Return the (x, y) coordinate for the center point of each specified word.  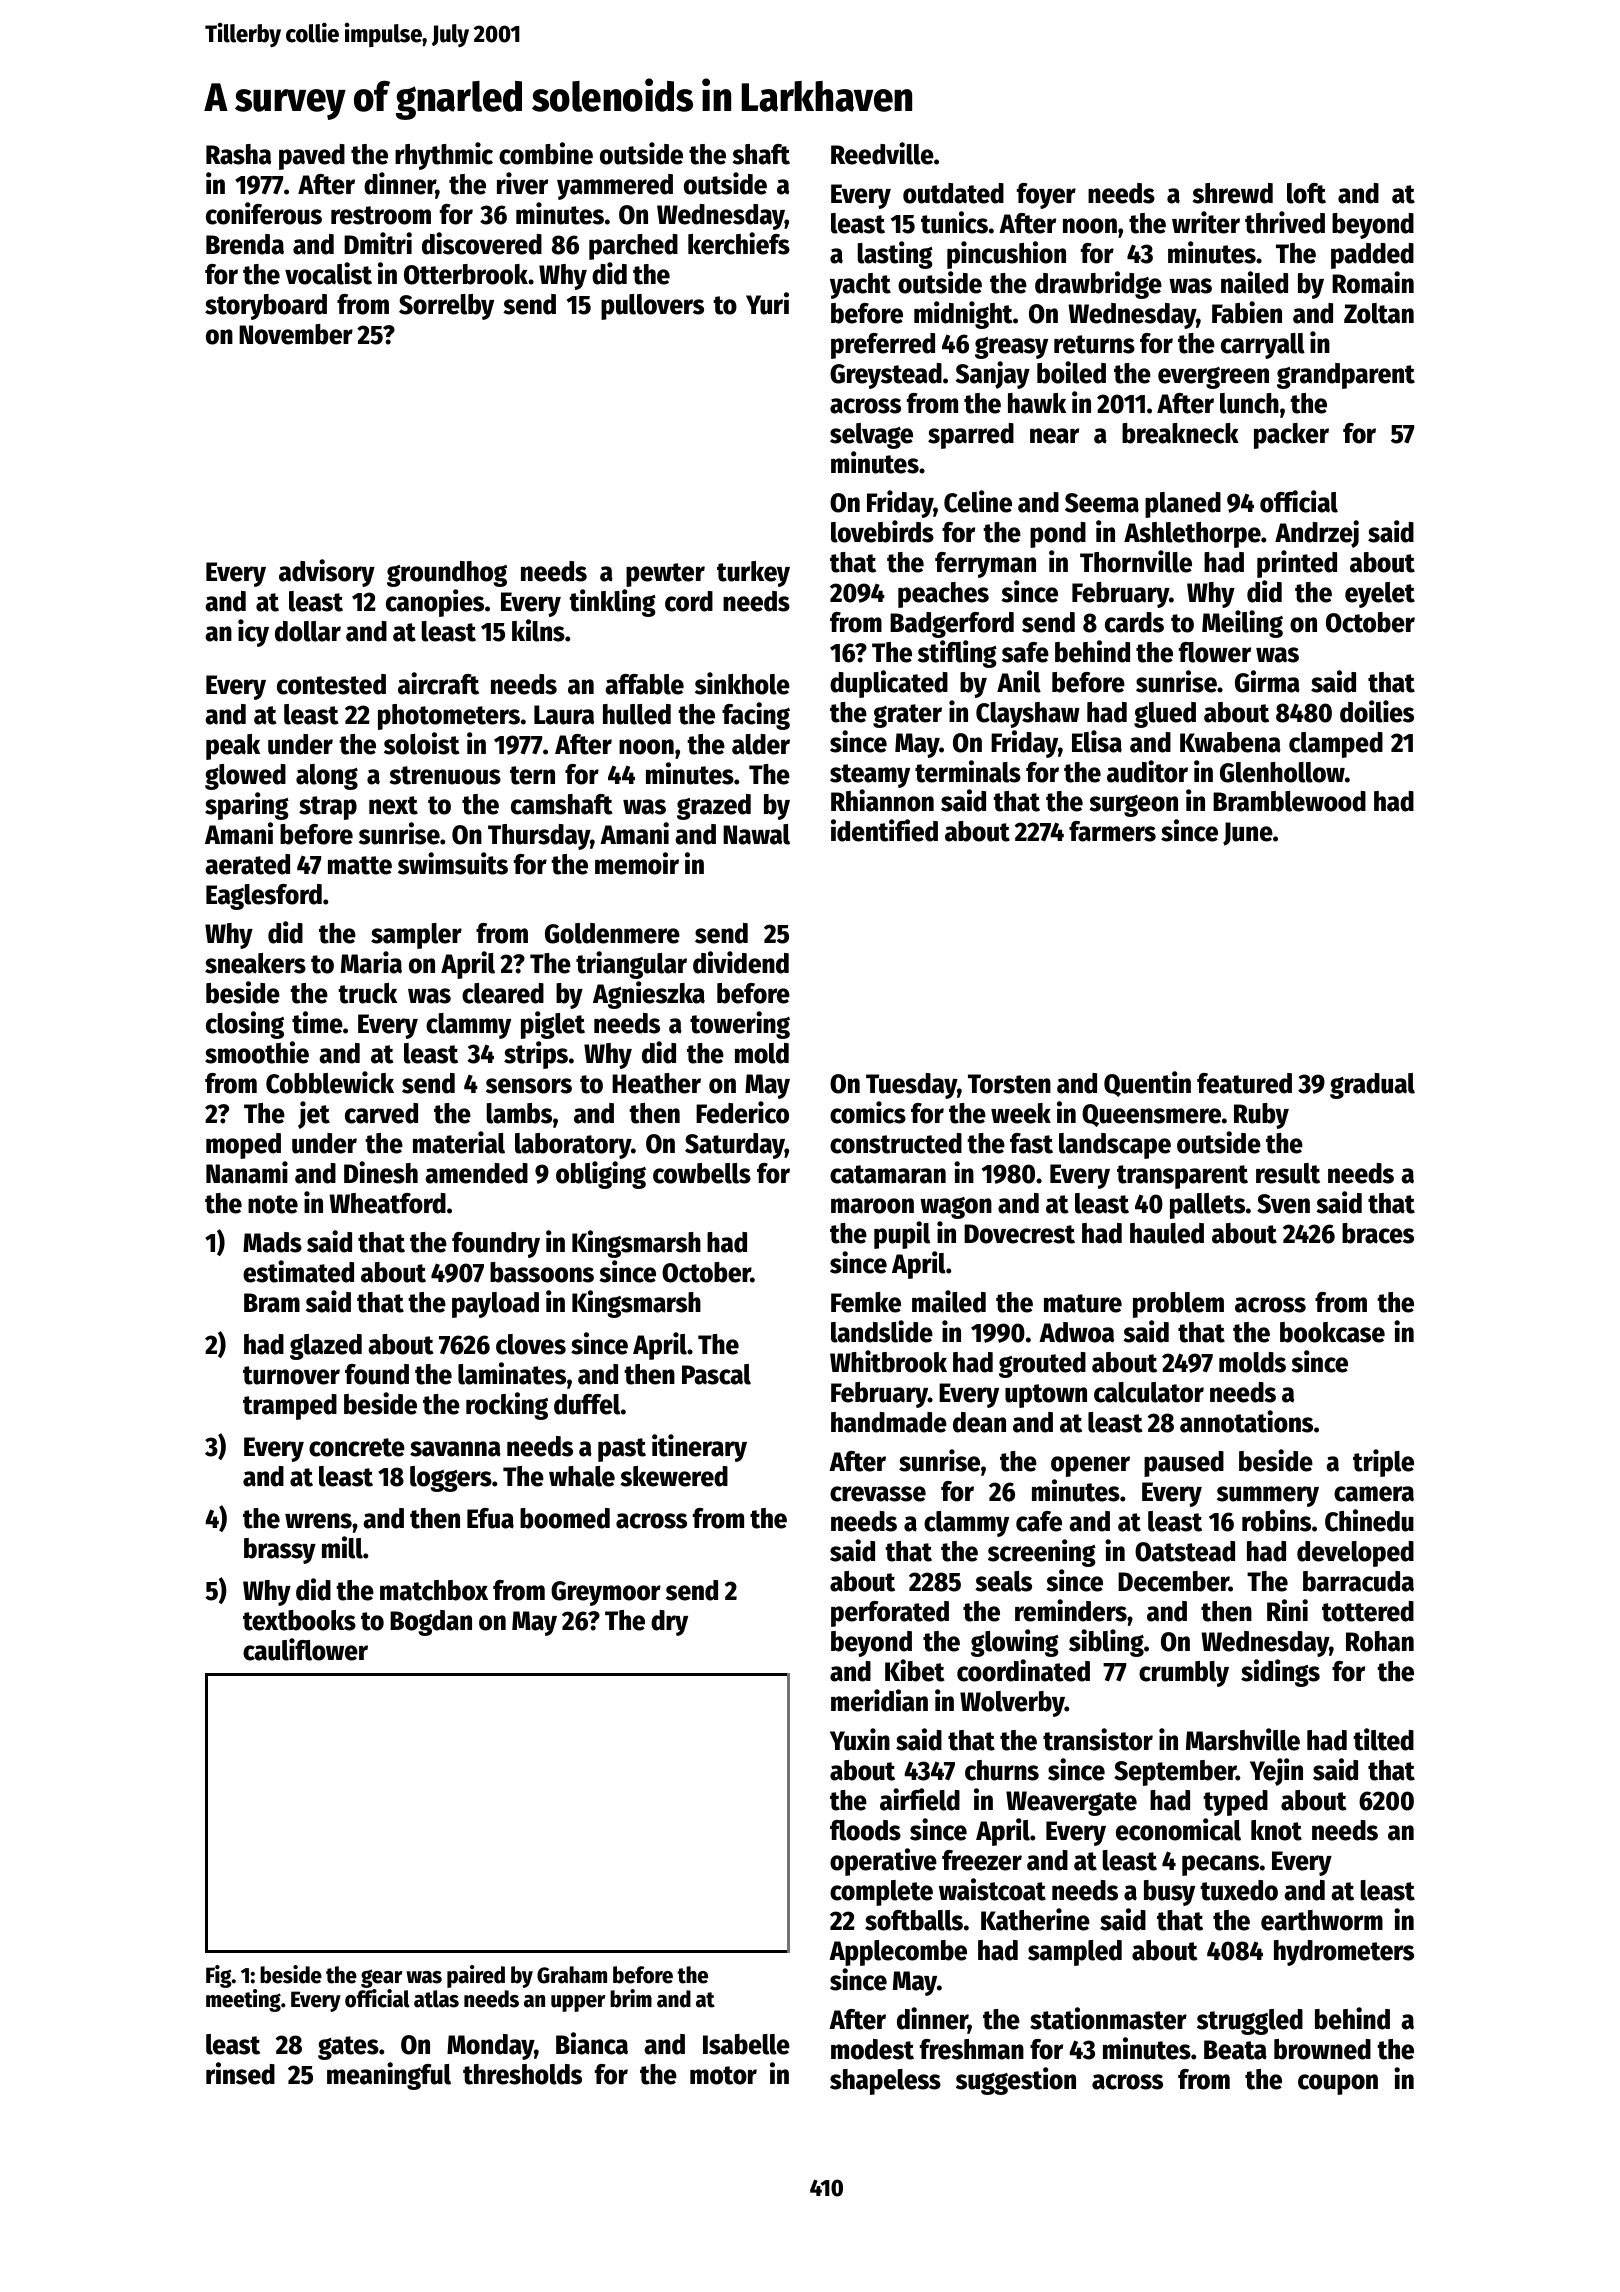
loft (1306, 193)
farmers (1112, 831)
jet (314, 1115)
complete (881, 1893)
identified (884, 830)
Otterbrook (466, 274)
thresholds (522, 2074)
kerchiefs (739, 243)
